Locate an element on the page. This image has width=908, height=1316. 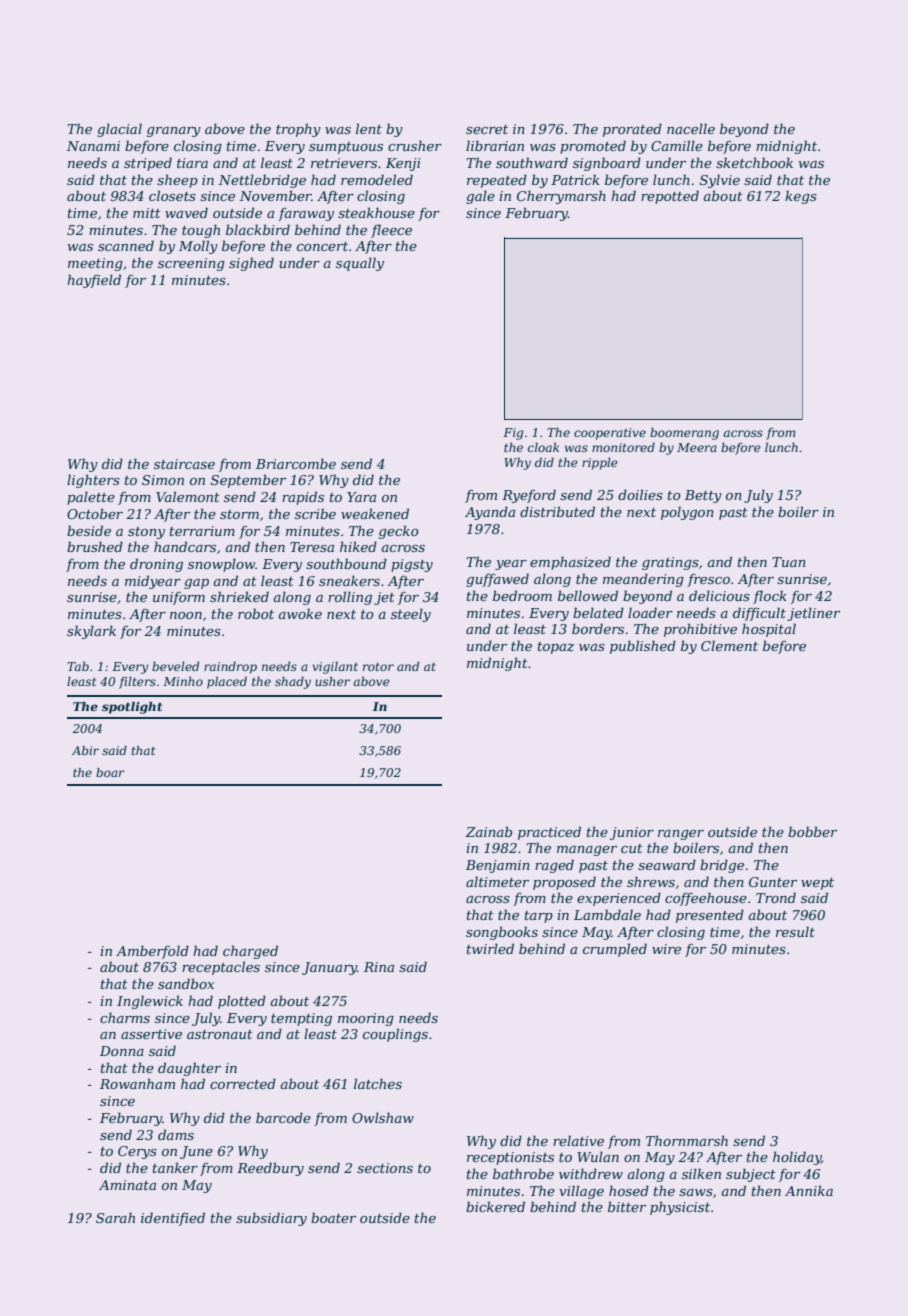
charged is located at coordinates (250, 952).
